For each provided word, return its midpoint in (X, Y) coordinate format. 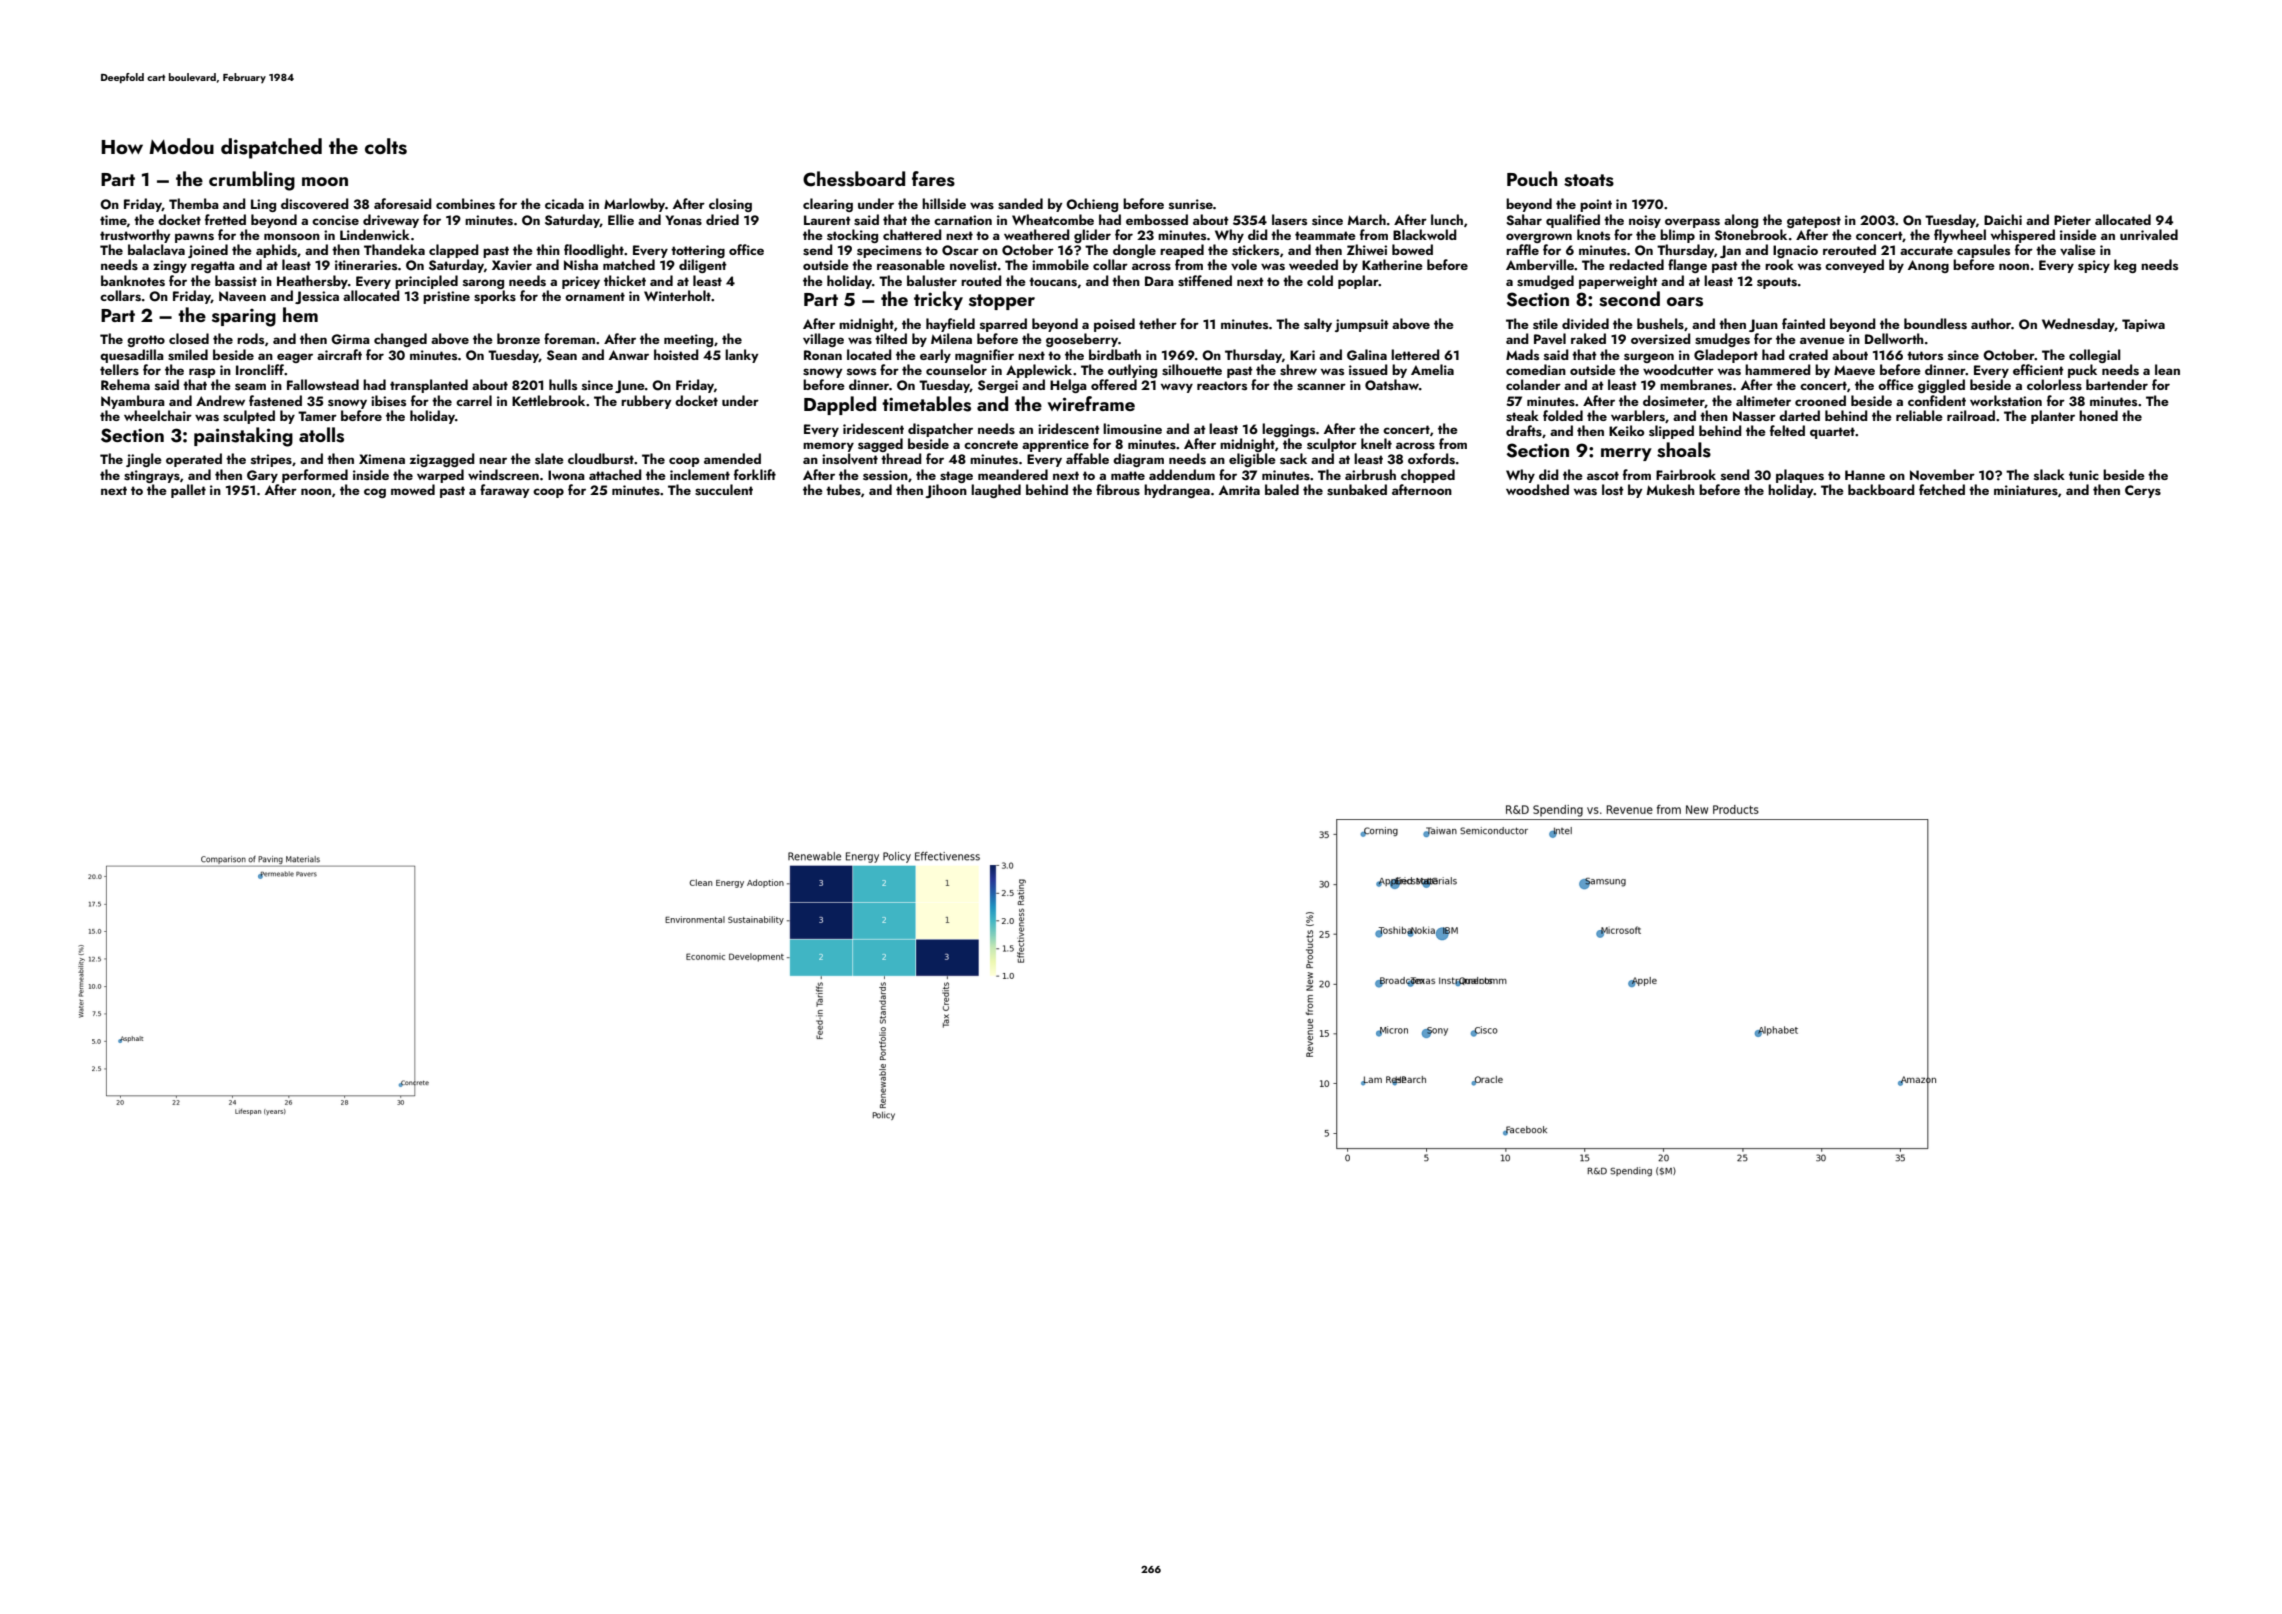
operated (194, 460)
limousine (1132, 429)
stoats (1589, 180)
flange (1687, 266)
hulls (563, 384)
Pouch (1532, 178)
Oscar (960, 250)
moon (325, 181)
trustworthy (135, 236)
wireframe (1091, 403)
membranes (1696, 385)
